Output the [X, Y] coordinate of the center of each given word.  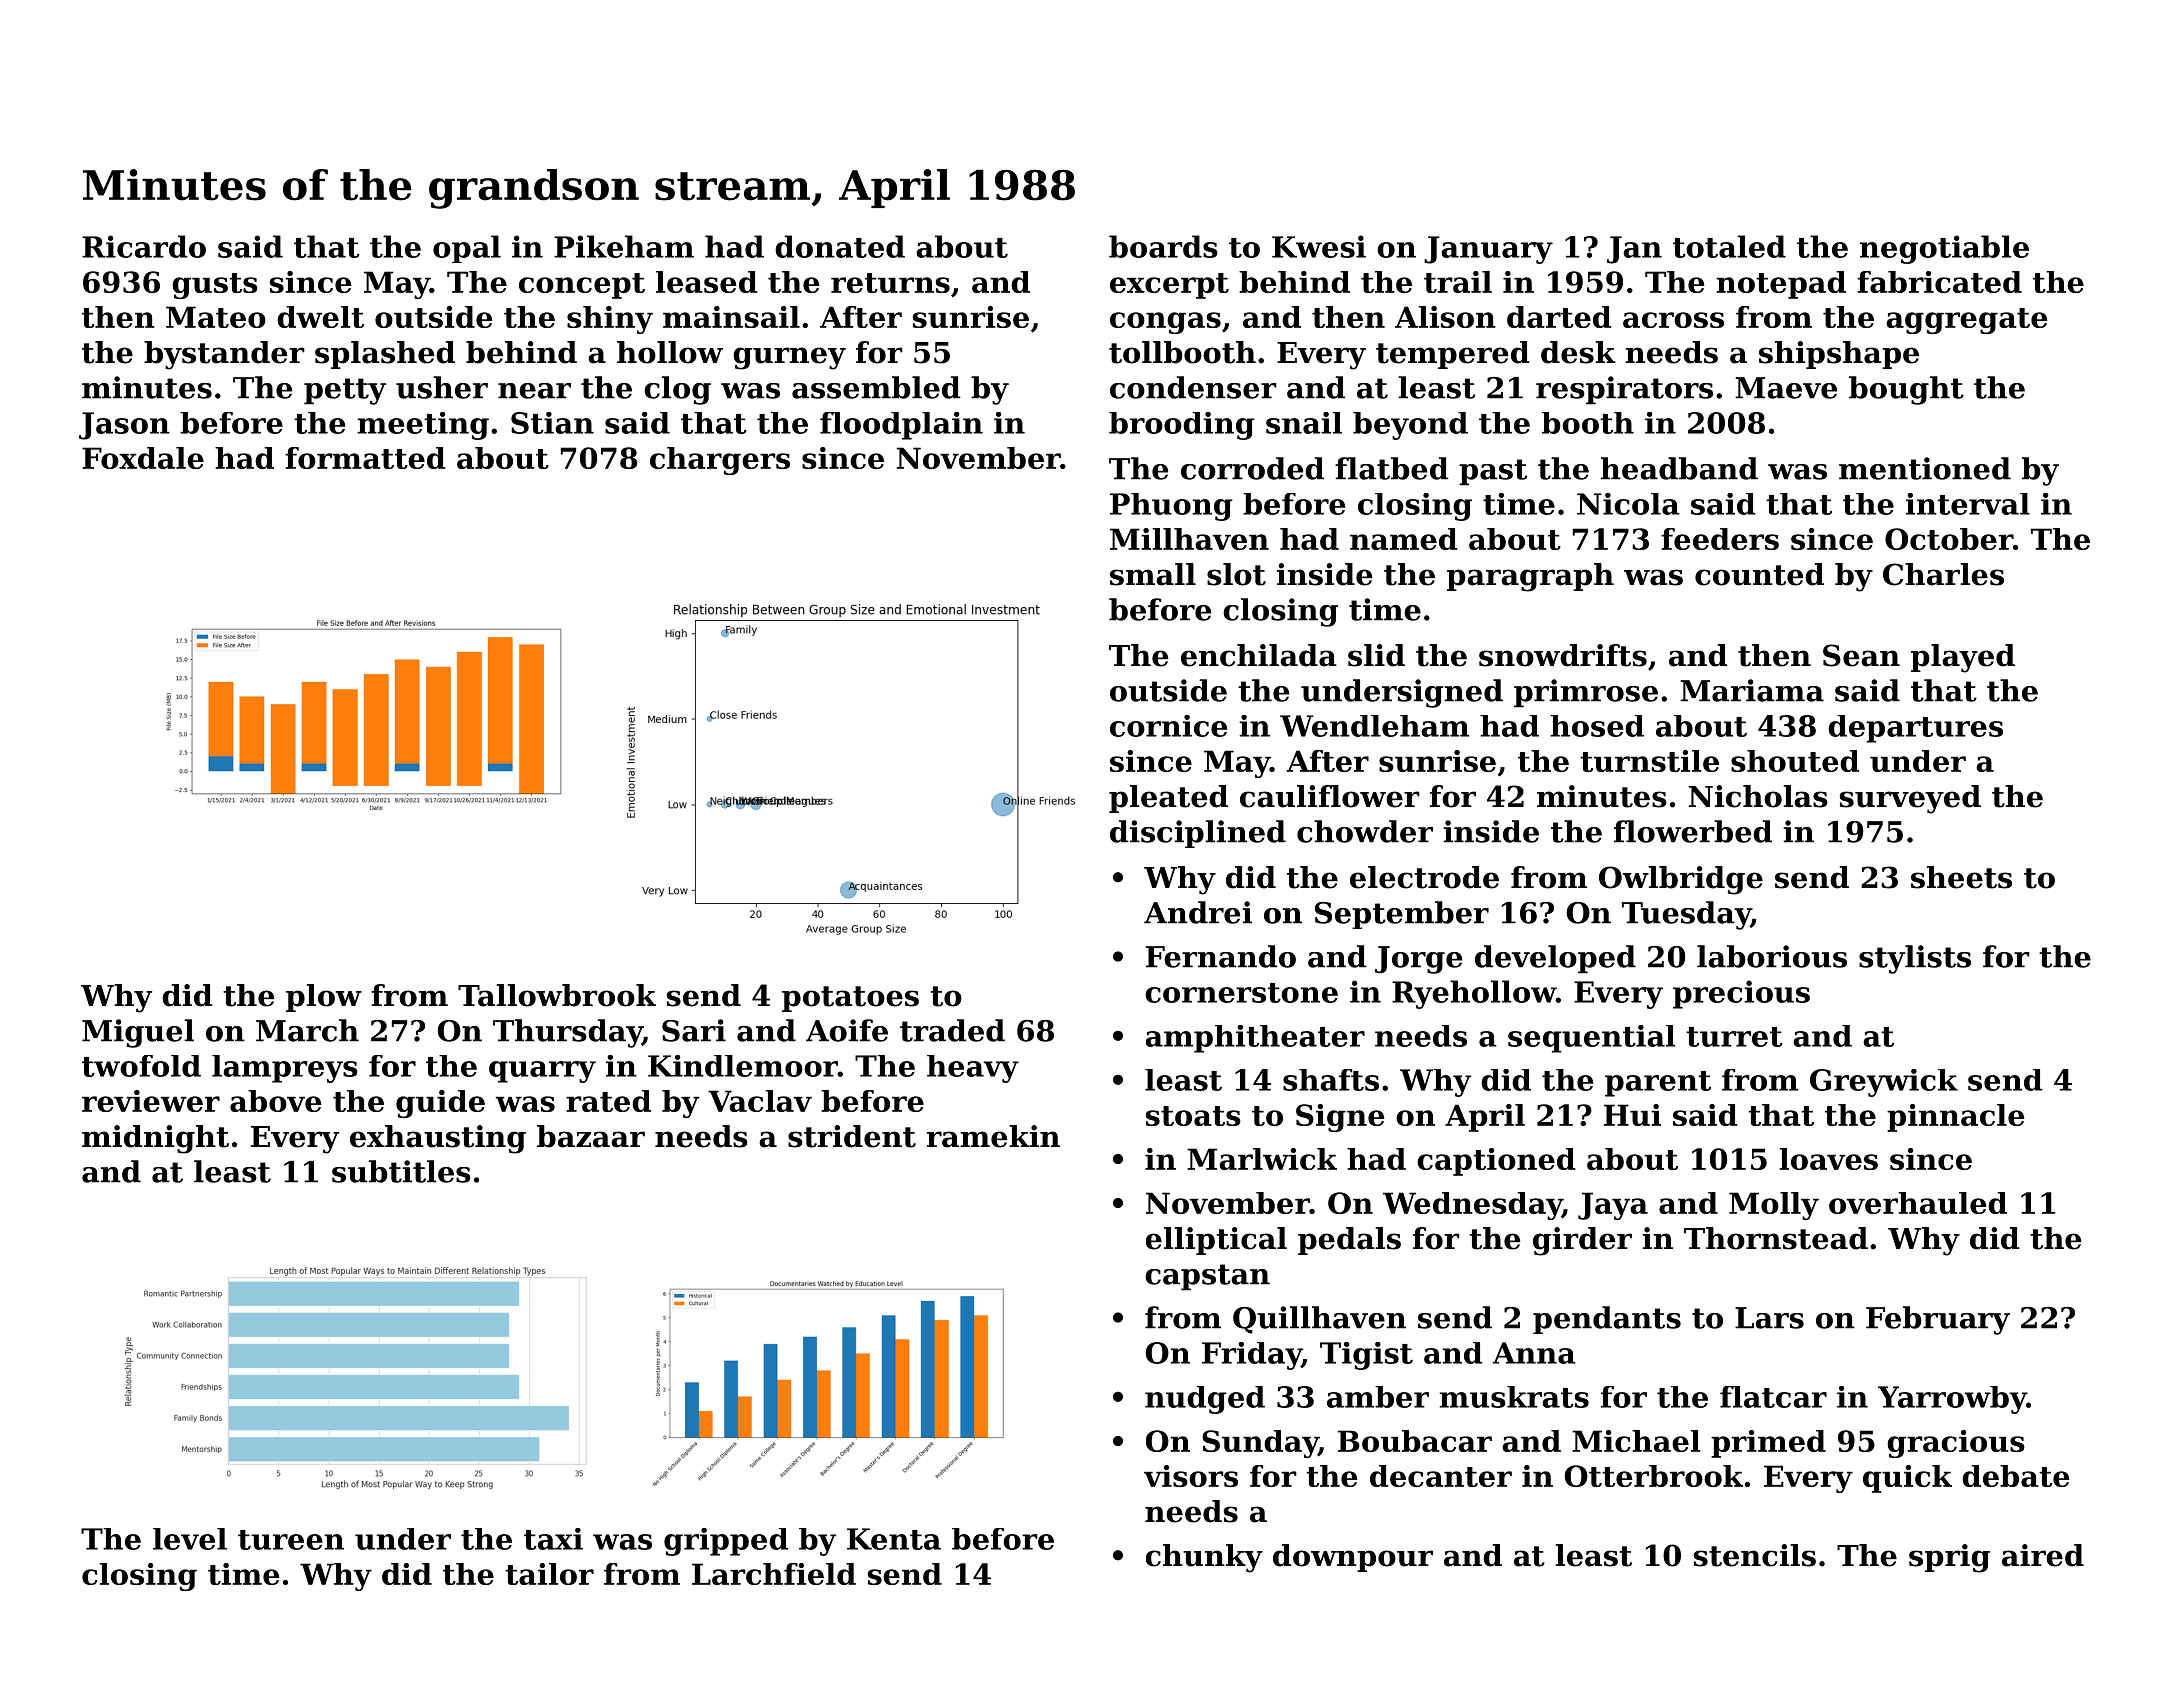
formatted [365, 458]
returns [890, 283]
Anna [1534, 1353]
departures [1915, 729]
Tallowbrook [557, 995]
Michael [1636, 1441]
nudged [1205, 1400]
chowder [1365, 831]
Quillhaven [1319, 1320]
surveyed [1910, 799]
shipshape [1839, 355]
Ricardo [144, 246]
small [1153, 574]
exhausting [438, 1139]
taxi [553, 1539]
